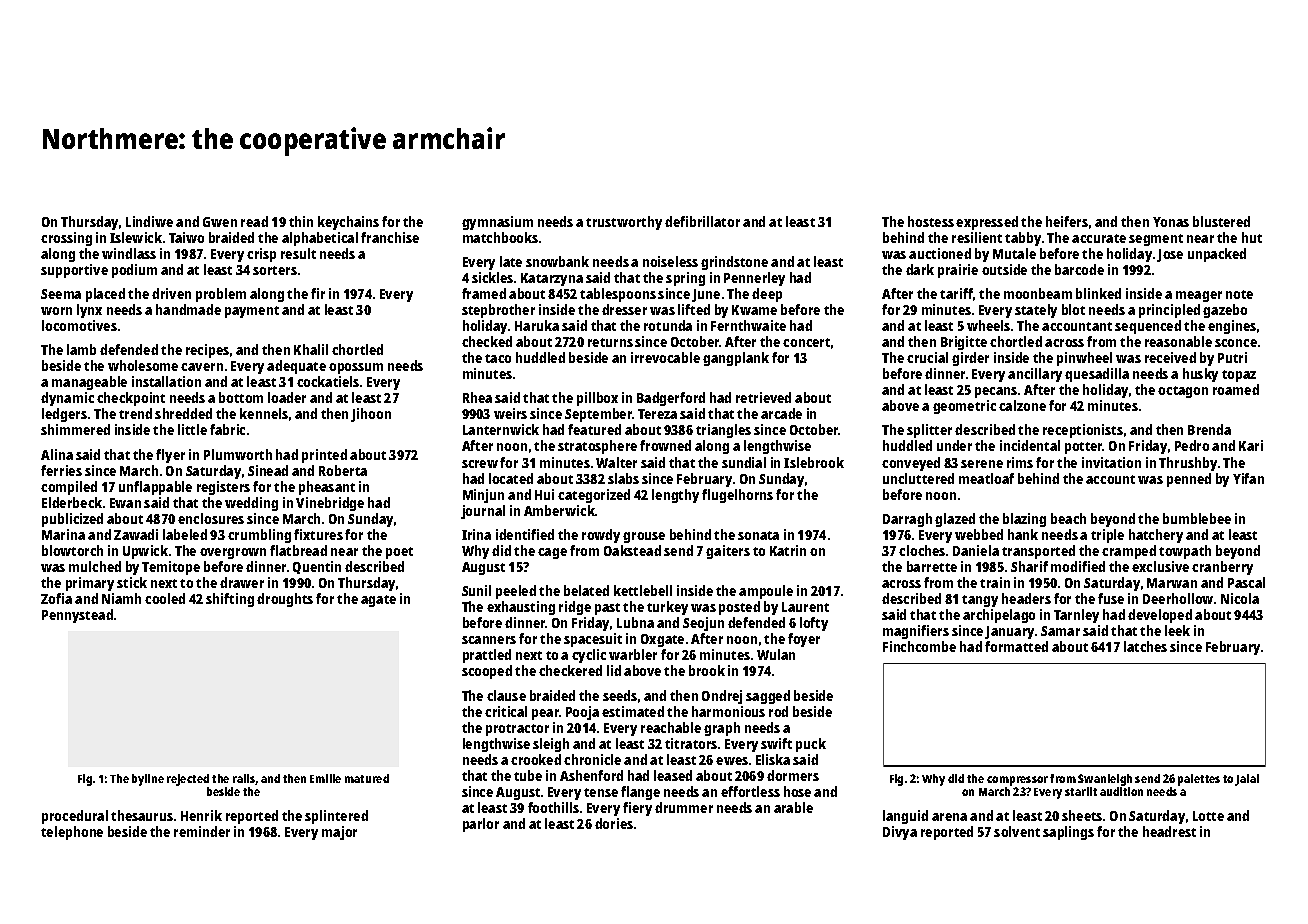 The width and height of the screenshot is (1308, 924). What do you see at coordinates (1129, 552) in the screenshot?
I see `cramped` at bounding box center [1129, 552].
